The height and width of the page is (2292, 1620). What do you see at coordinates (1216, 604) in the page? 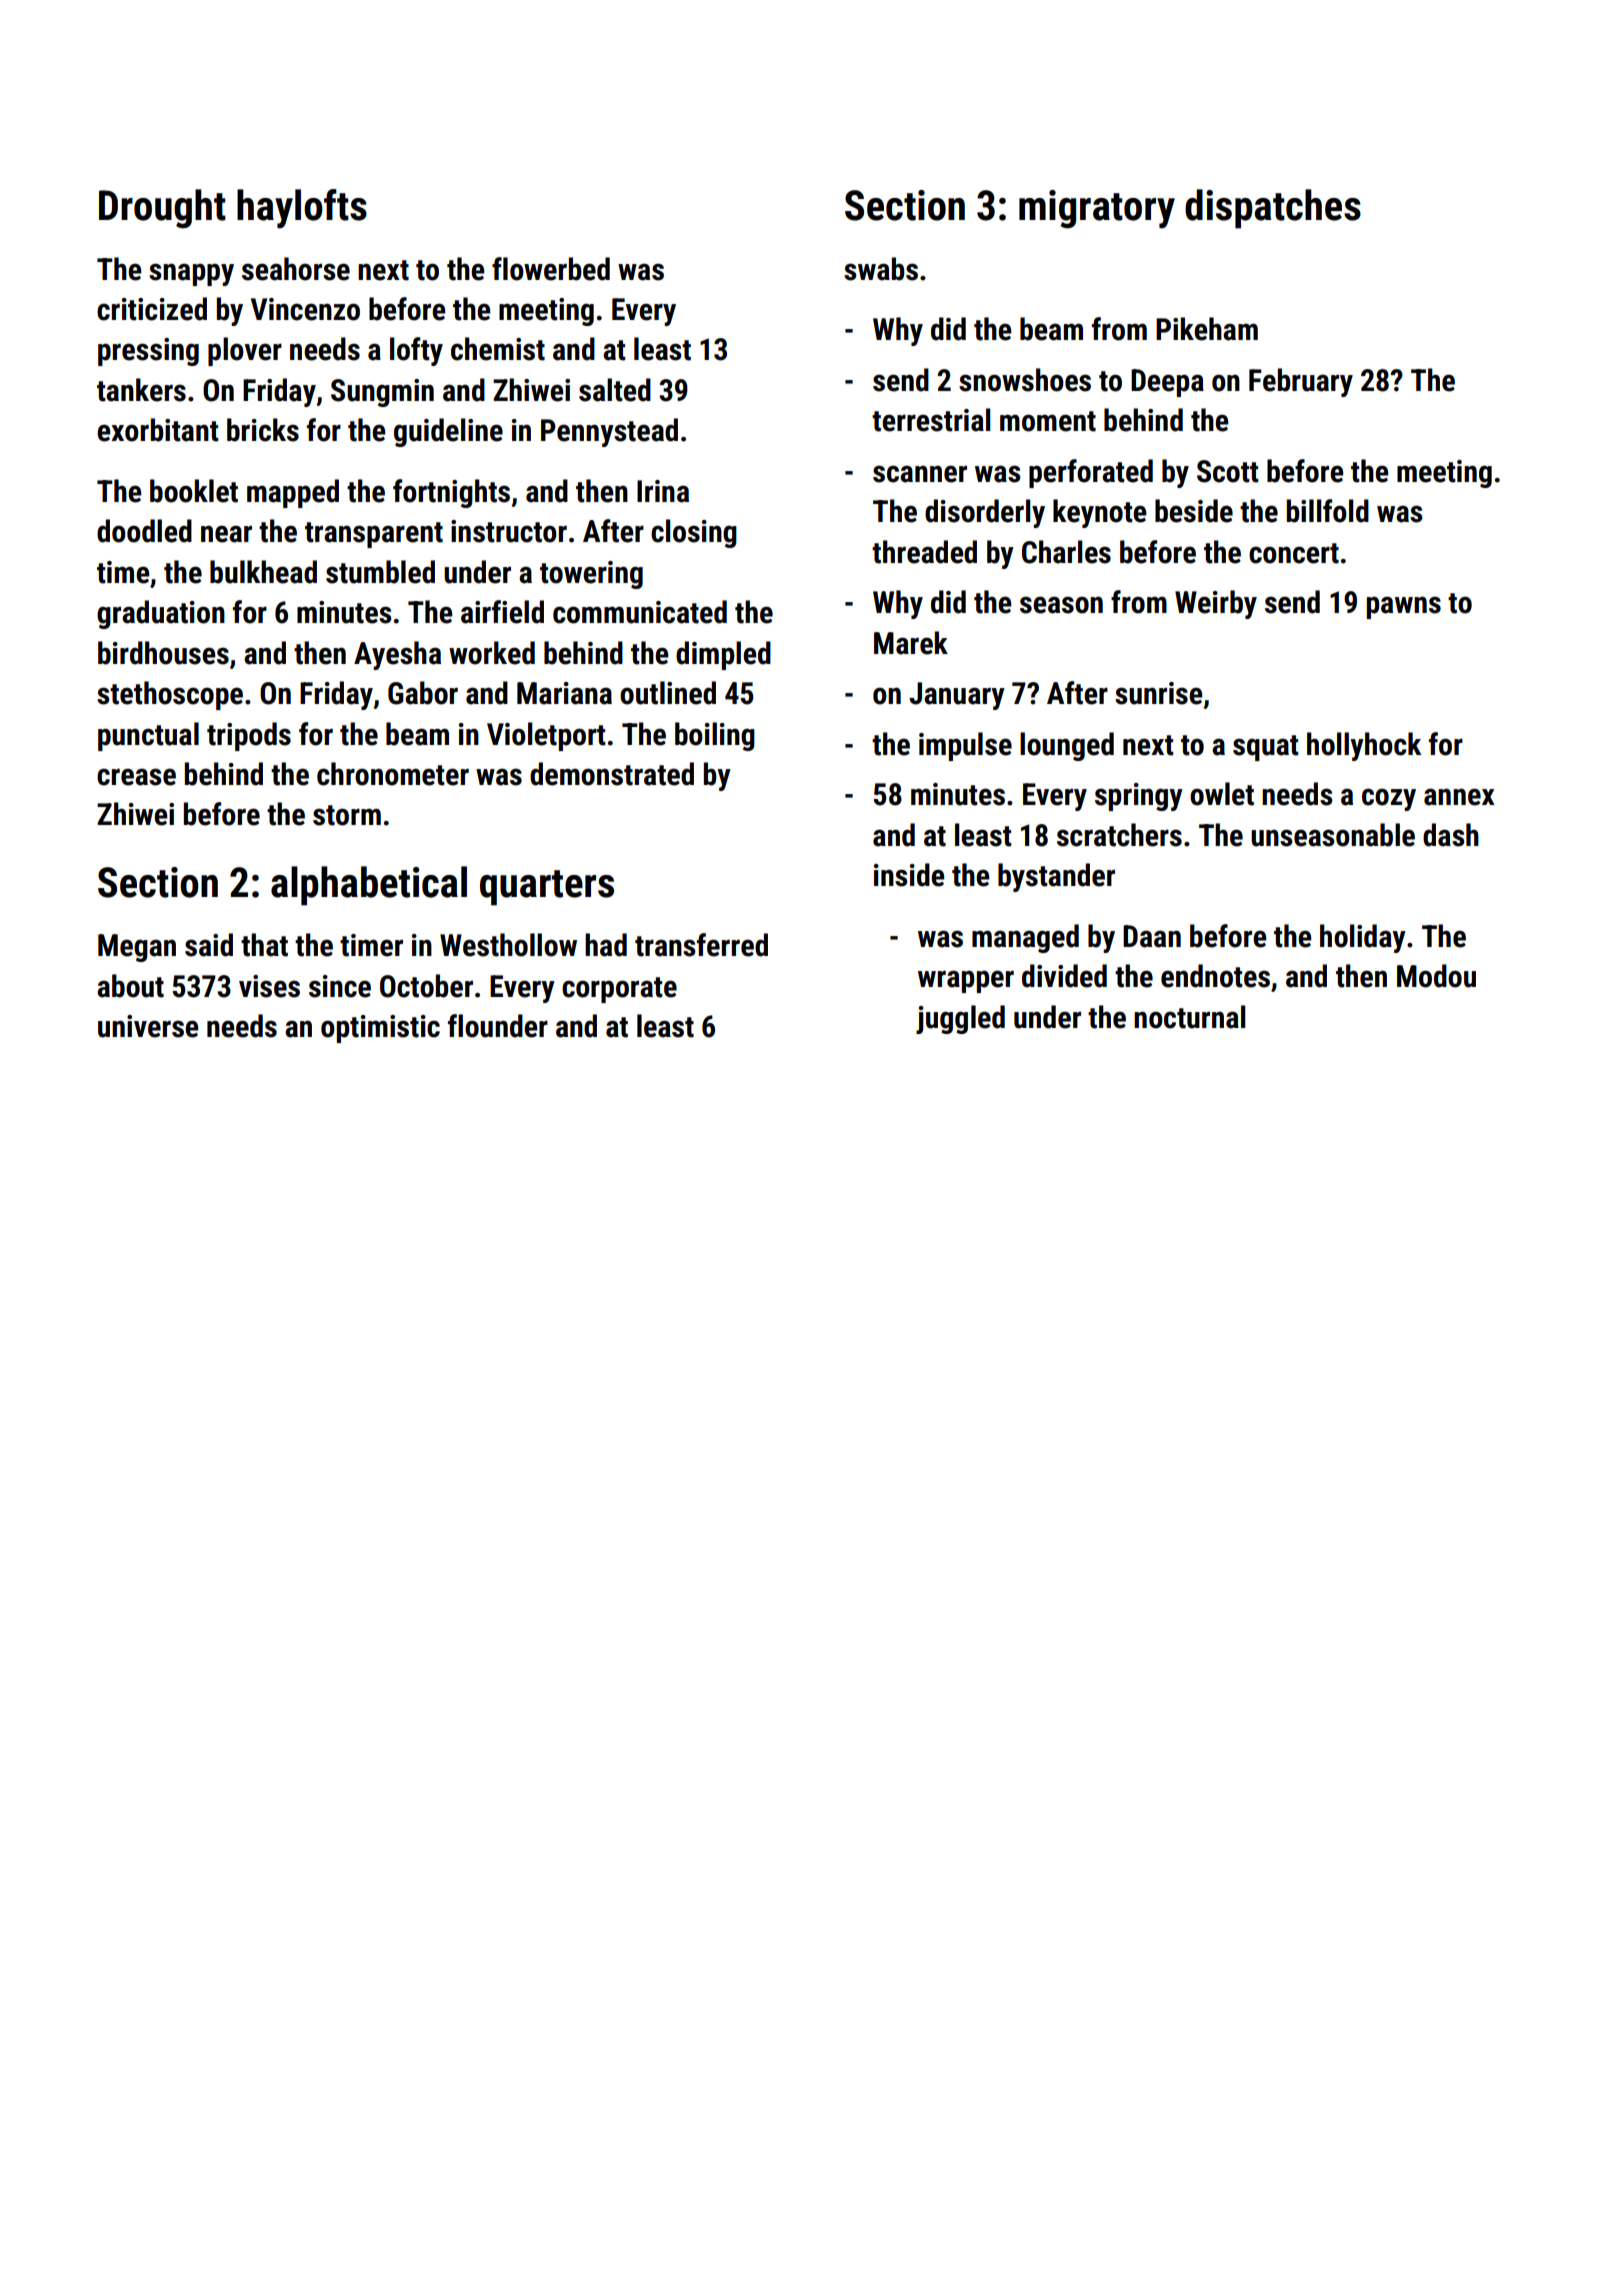
I see `Weirby` at bounding box center [1216, 604].
